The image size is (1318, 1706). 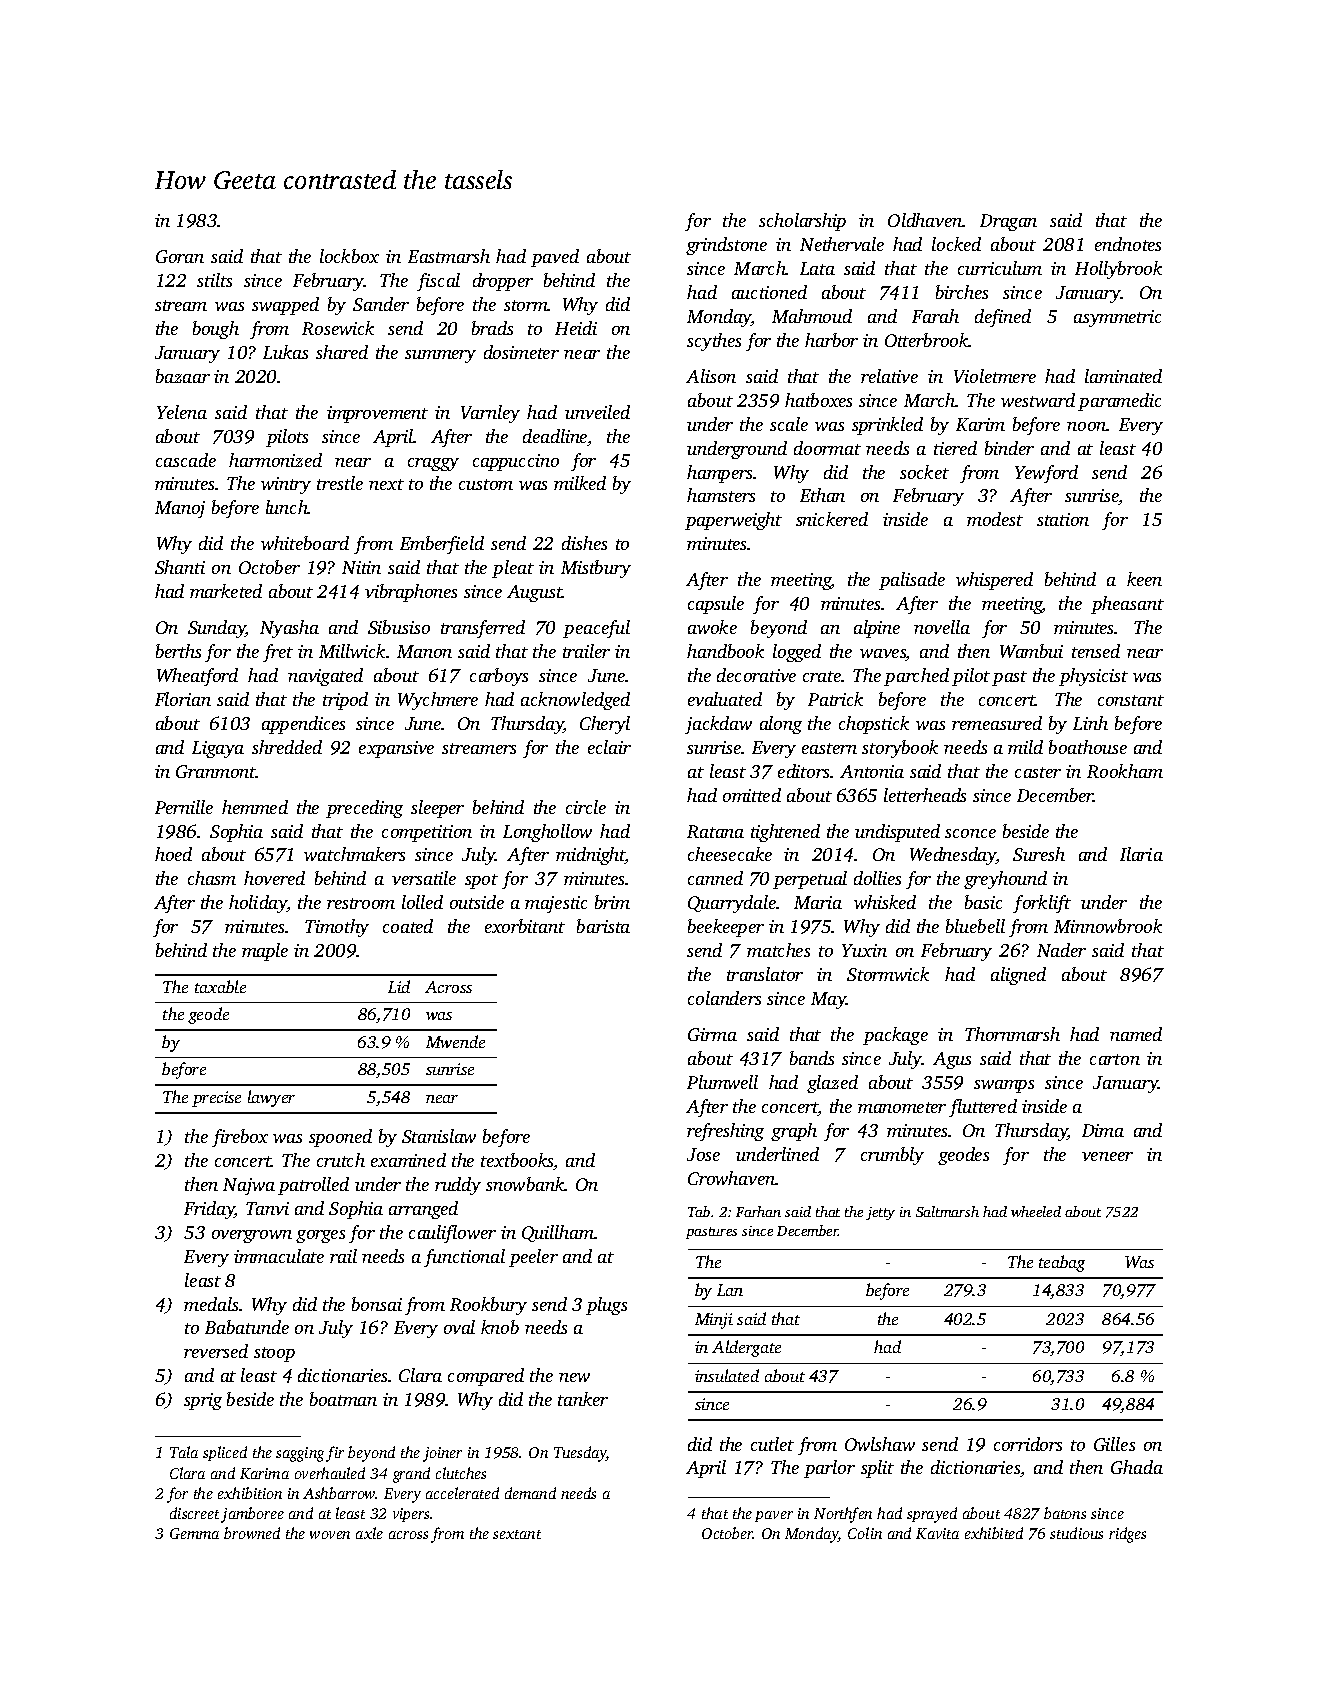 I want to click on Thornmarsh, so click(x=1012, y=1034).
